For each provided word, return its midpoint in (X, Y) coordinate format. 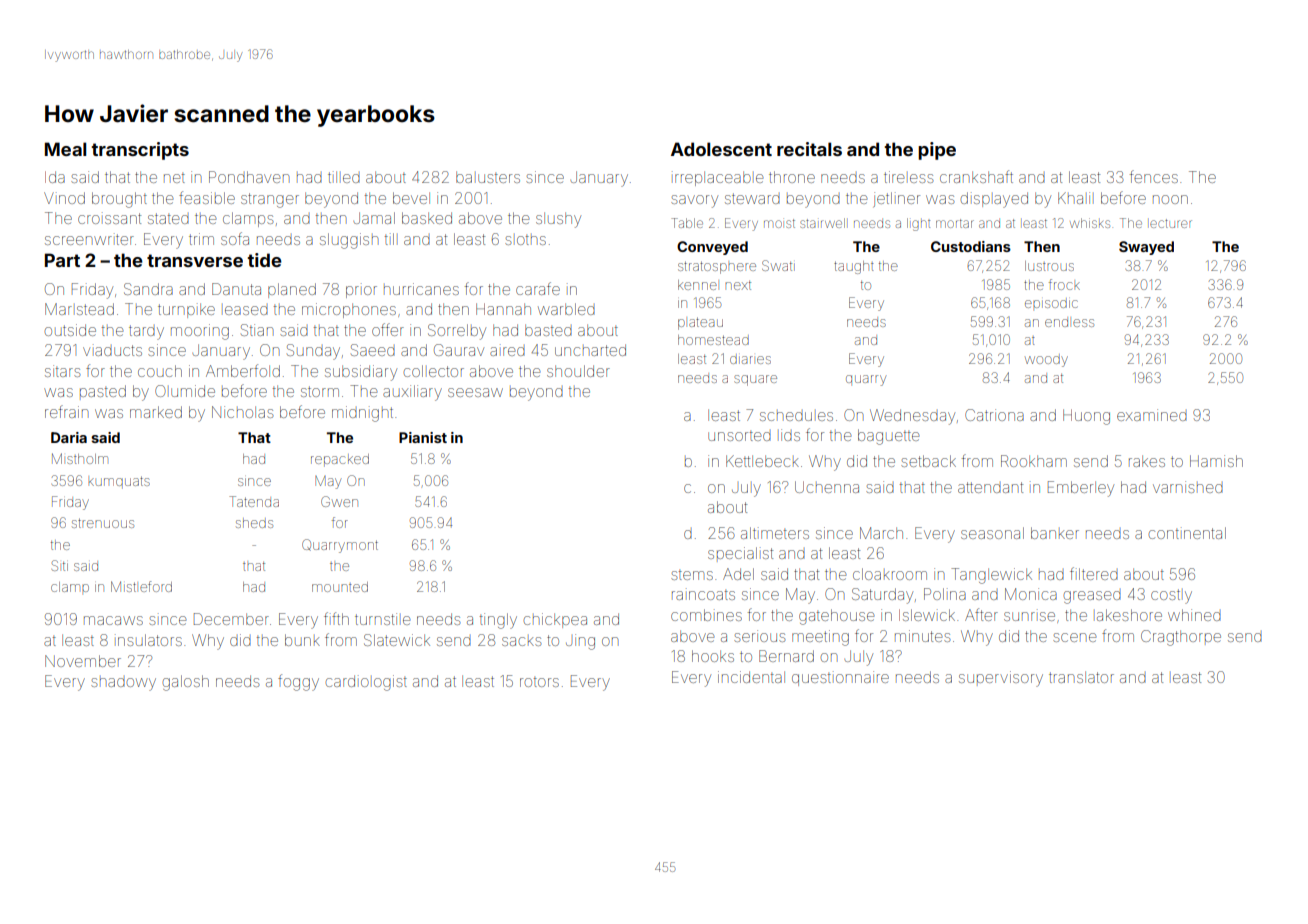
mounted (340, 587)
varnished (1188, 487)
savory (694, 201)
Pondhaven (249, 177)
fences (1154, 176)
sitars (62, 371)
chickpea (555, 620)
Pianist (423, 437)
